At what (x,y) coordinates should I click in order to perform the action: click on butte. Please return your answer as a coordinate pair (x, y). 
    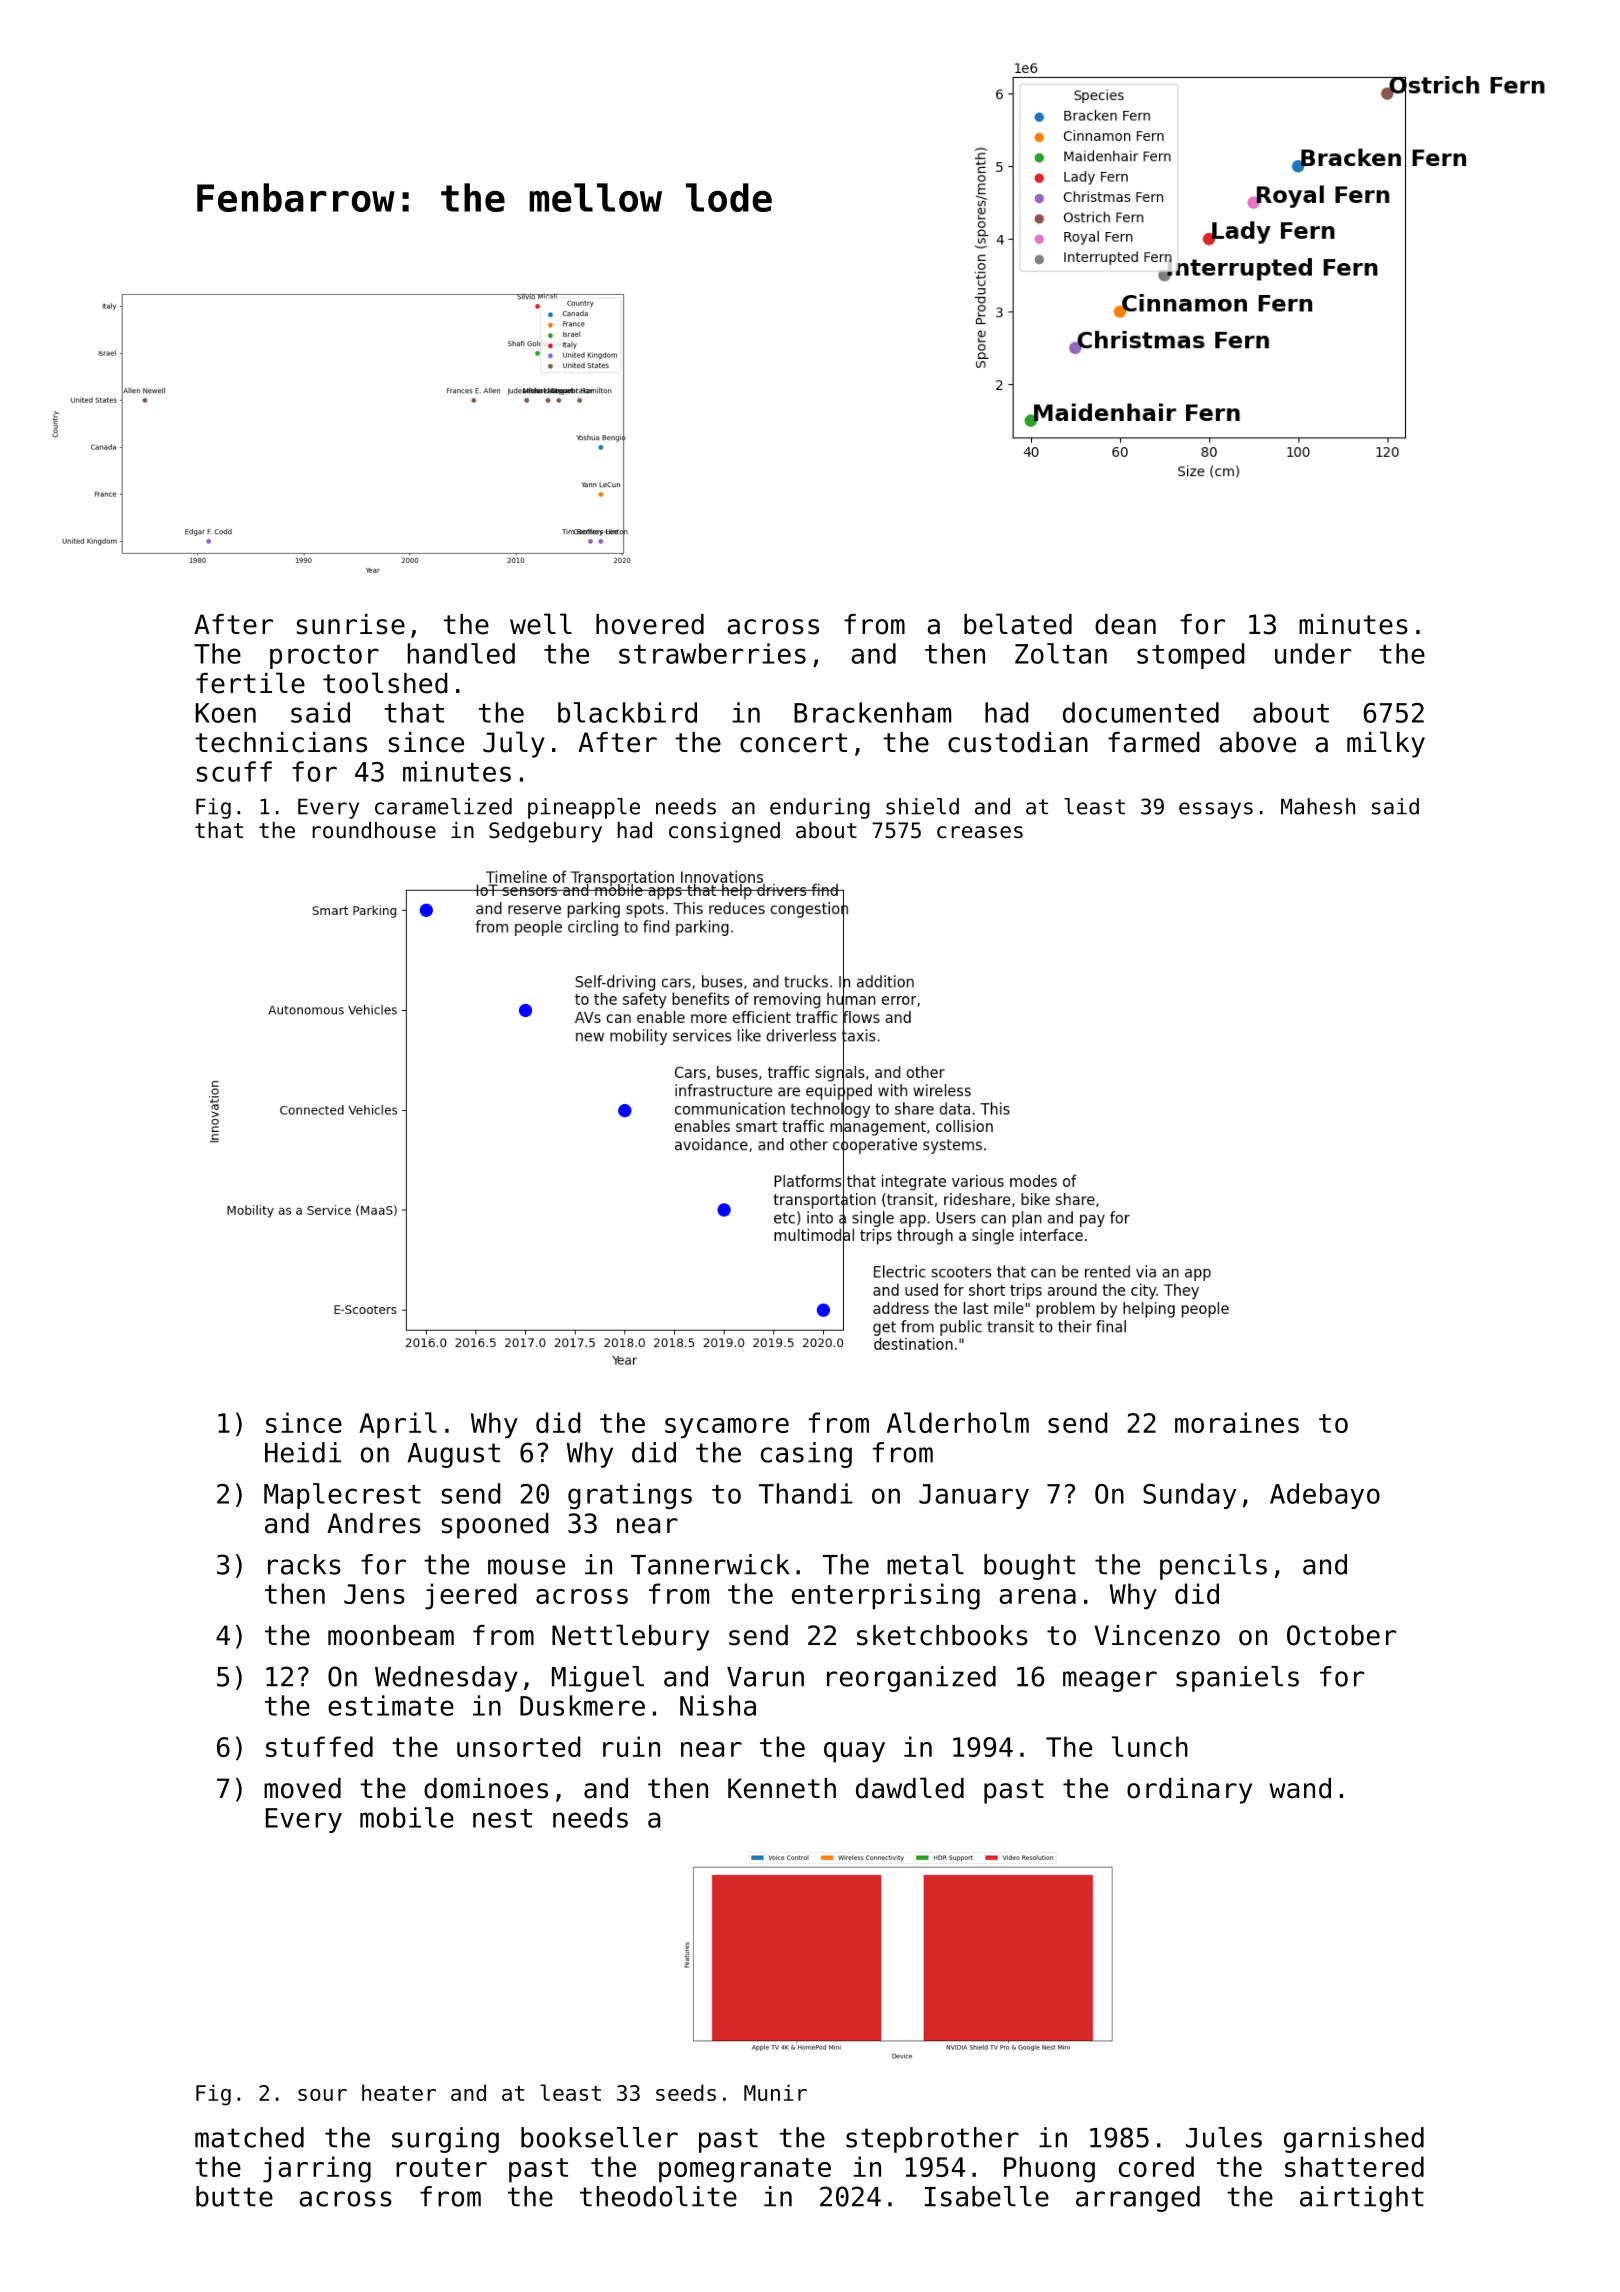
    Looking at the image, I should click on (234, 2196).
